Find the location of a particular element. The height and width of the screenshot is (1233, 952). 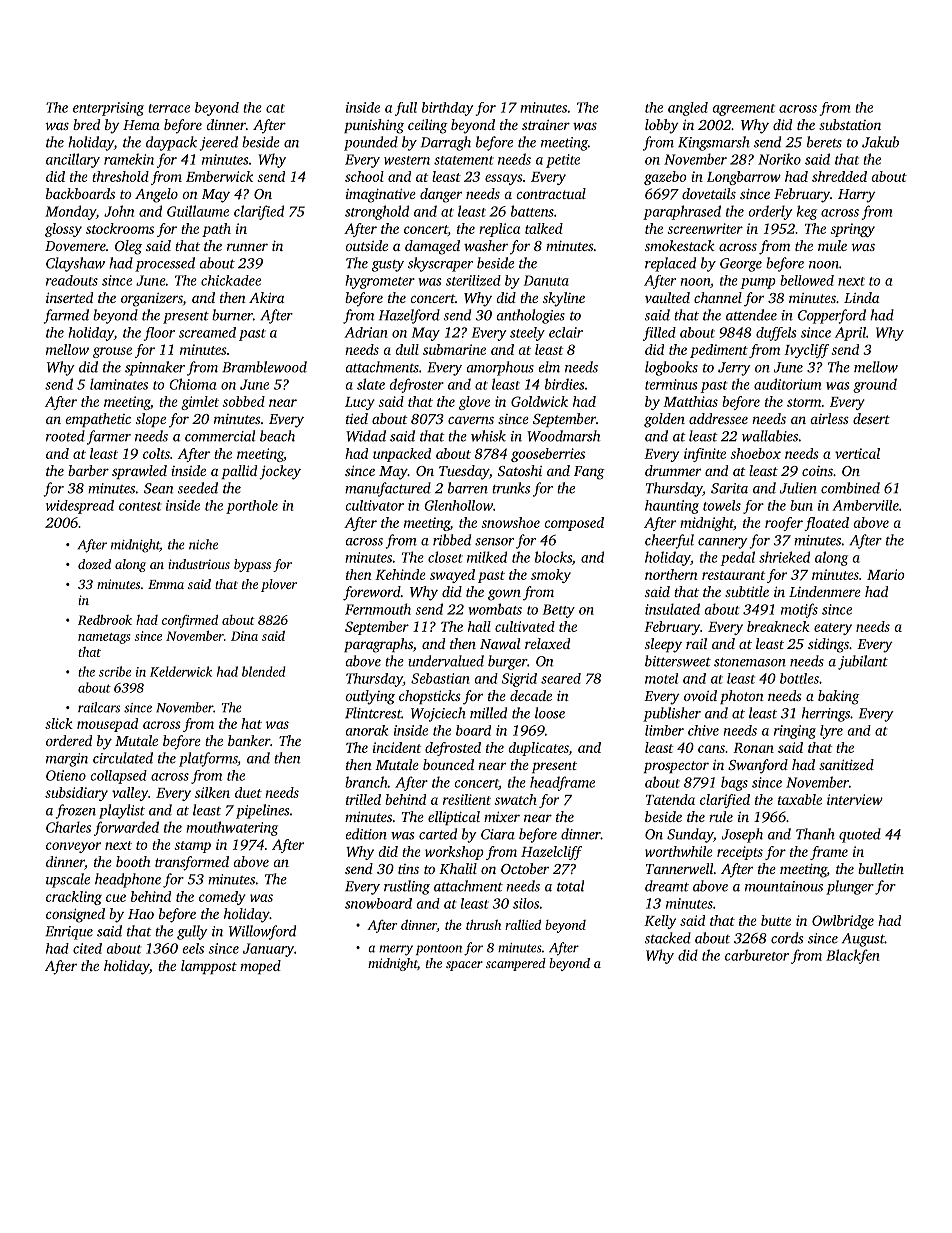

edition is located at coordinates (366, 834).
